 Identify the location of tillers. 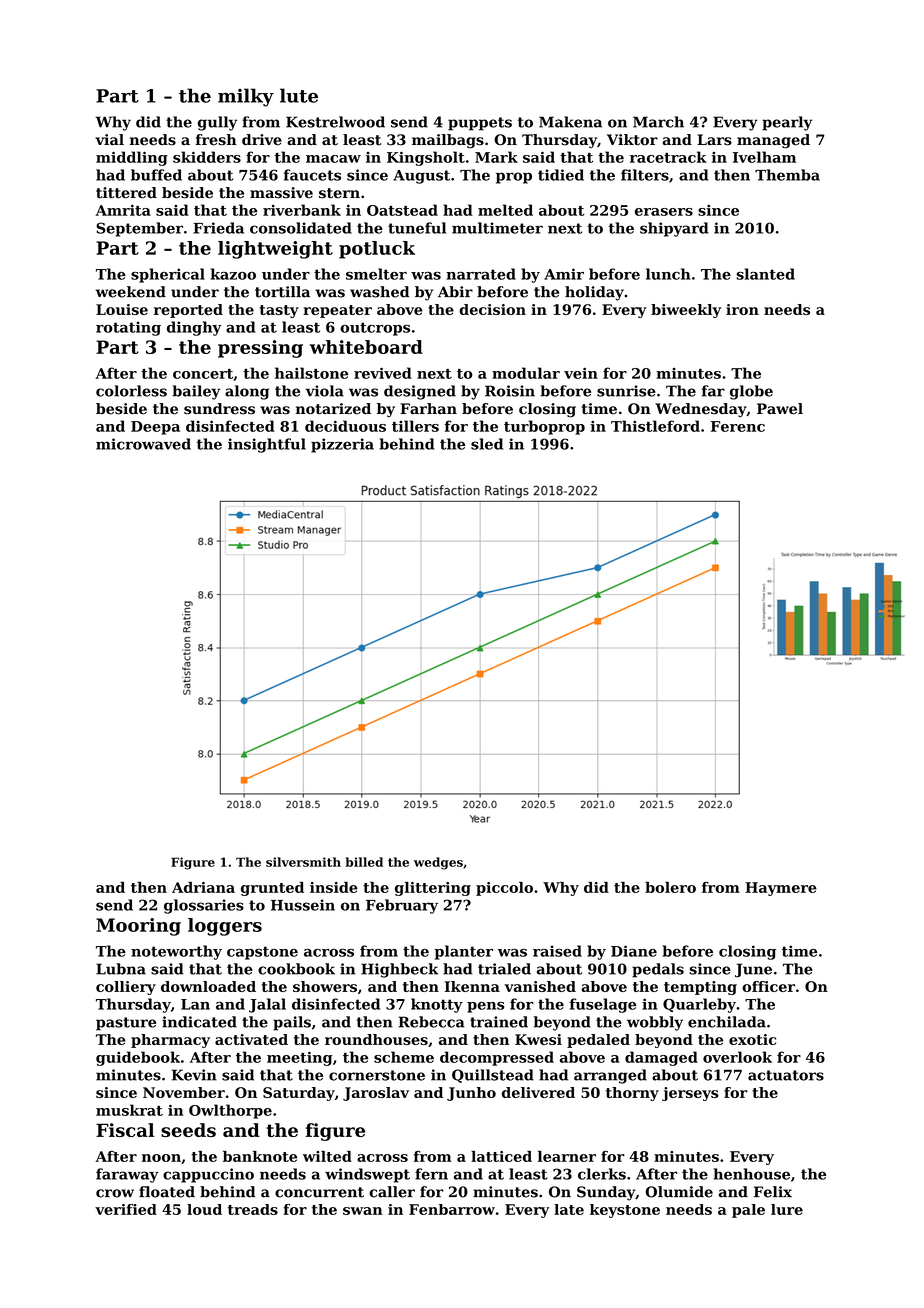
(415, 426).
